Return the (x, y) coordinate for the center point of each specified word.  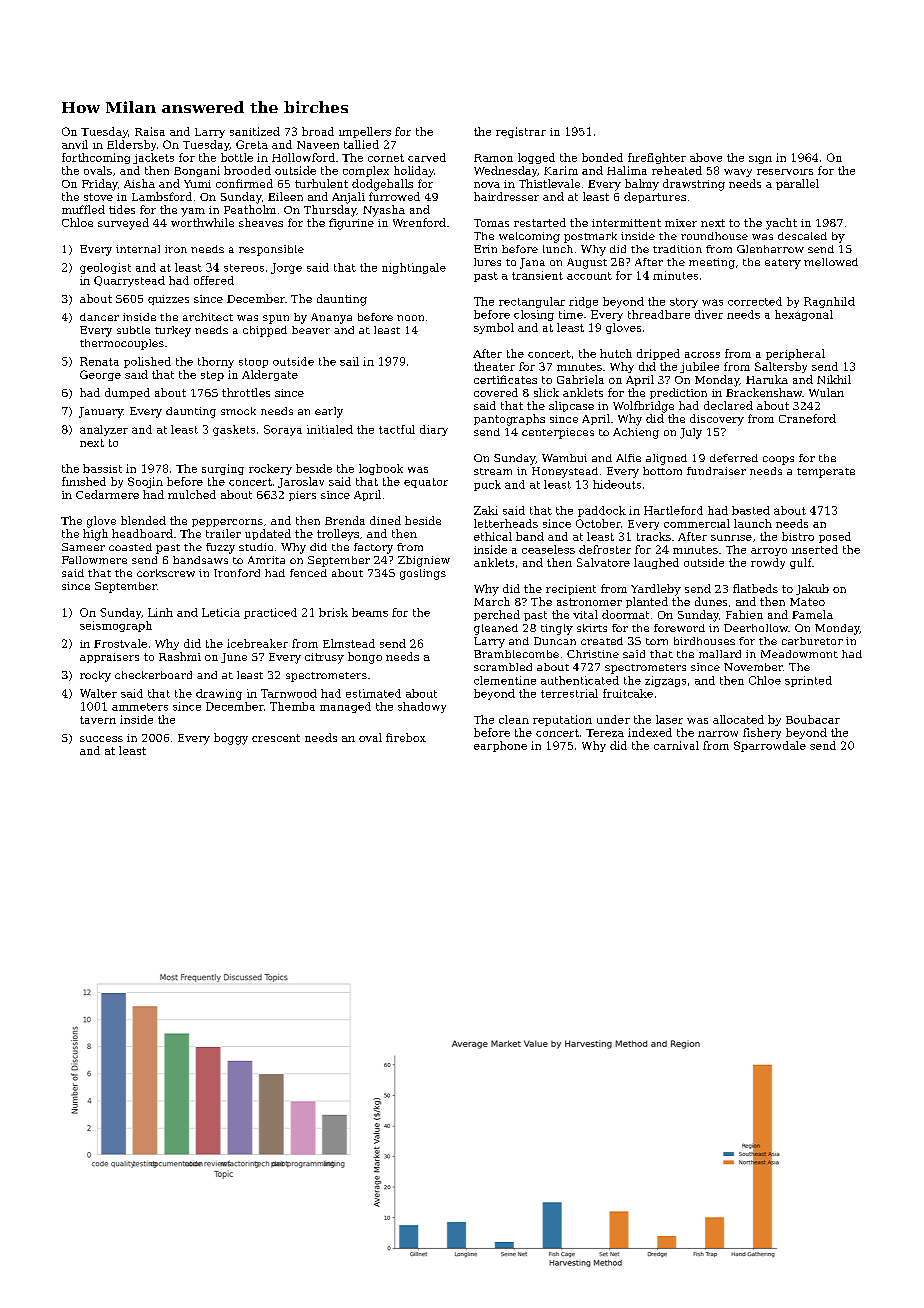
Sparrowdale (770, 746)
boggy (231, 739)
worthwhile (202, 222)
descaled (802, 236)
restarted (540, 222)
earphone (500, 746)
